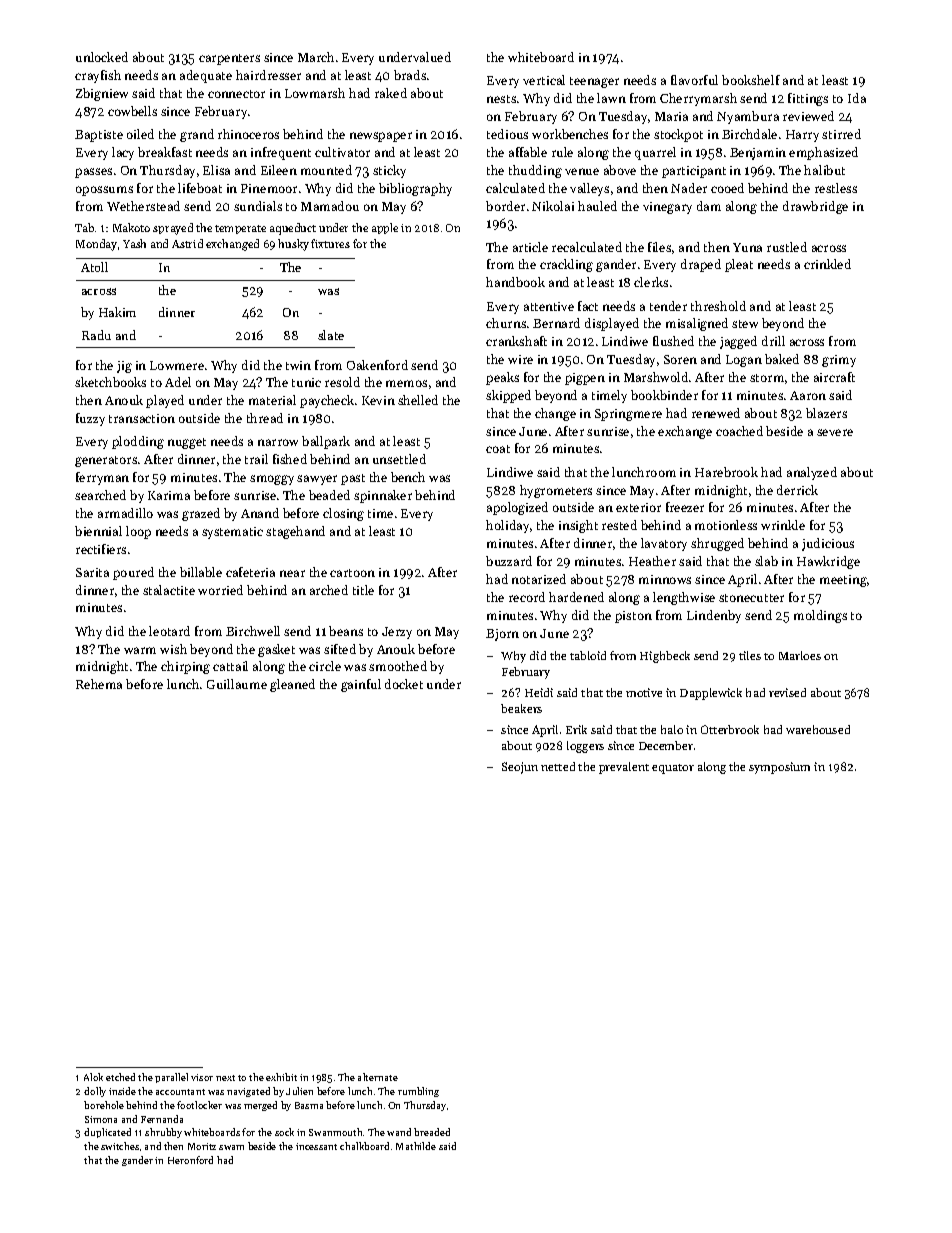  Describe the element at coordinates (432, 1132) in the document. I see `breaded` at that location.
